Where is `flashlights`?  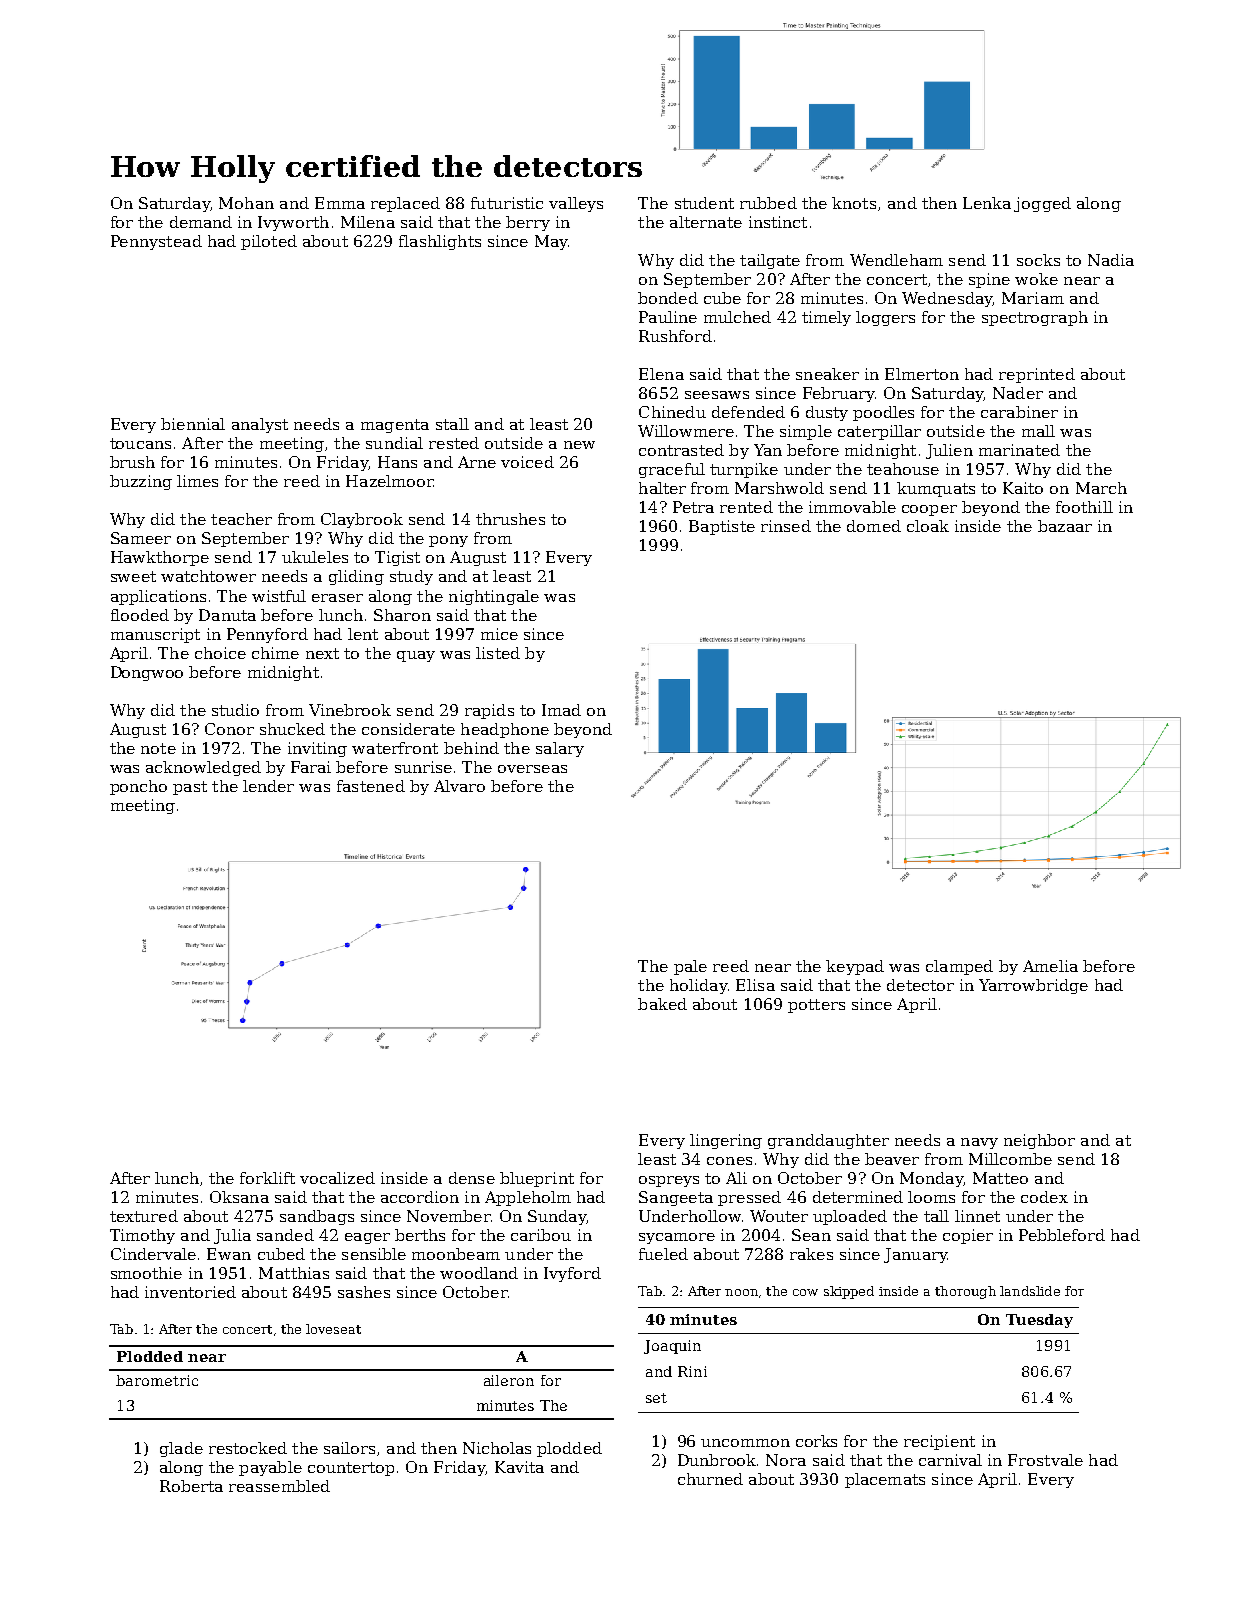 flashlights is located at coordinates (440, 242).
